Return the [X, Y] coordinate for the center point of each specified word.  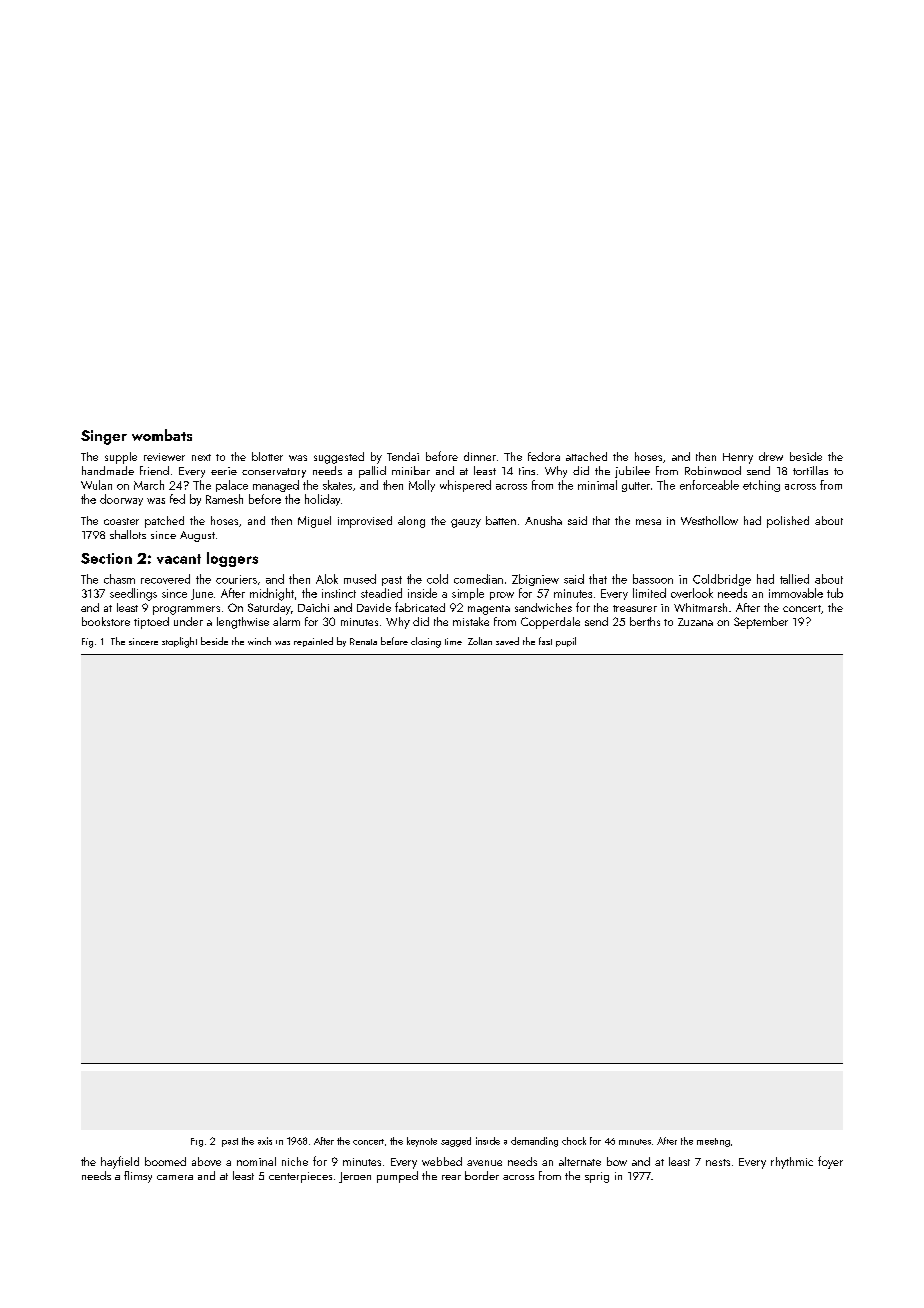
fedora [544, 456]
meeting [713, 1142]
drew [771, 456]
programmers [186, 610]
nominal [256, 1161]
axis [265, 1141]
